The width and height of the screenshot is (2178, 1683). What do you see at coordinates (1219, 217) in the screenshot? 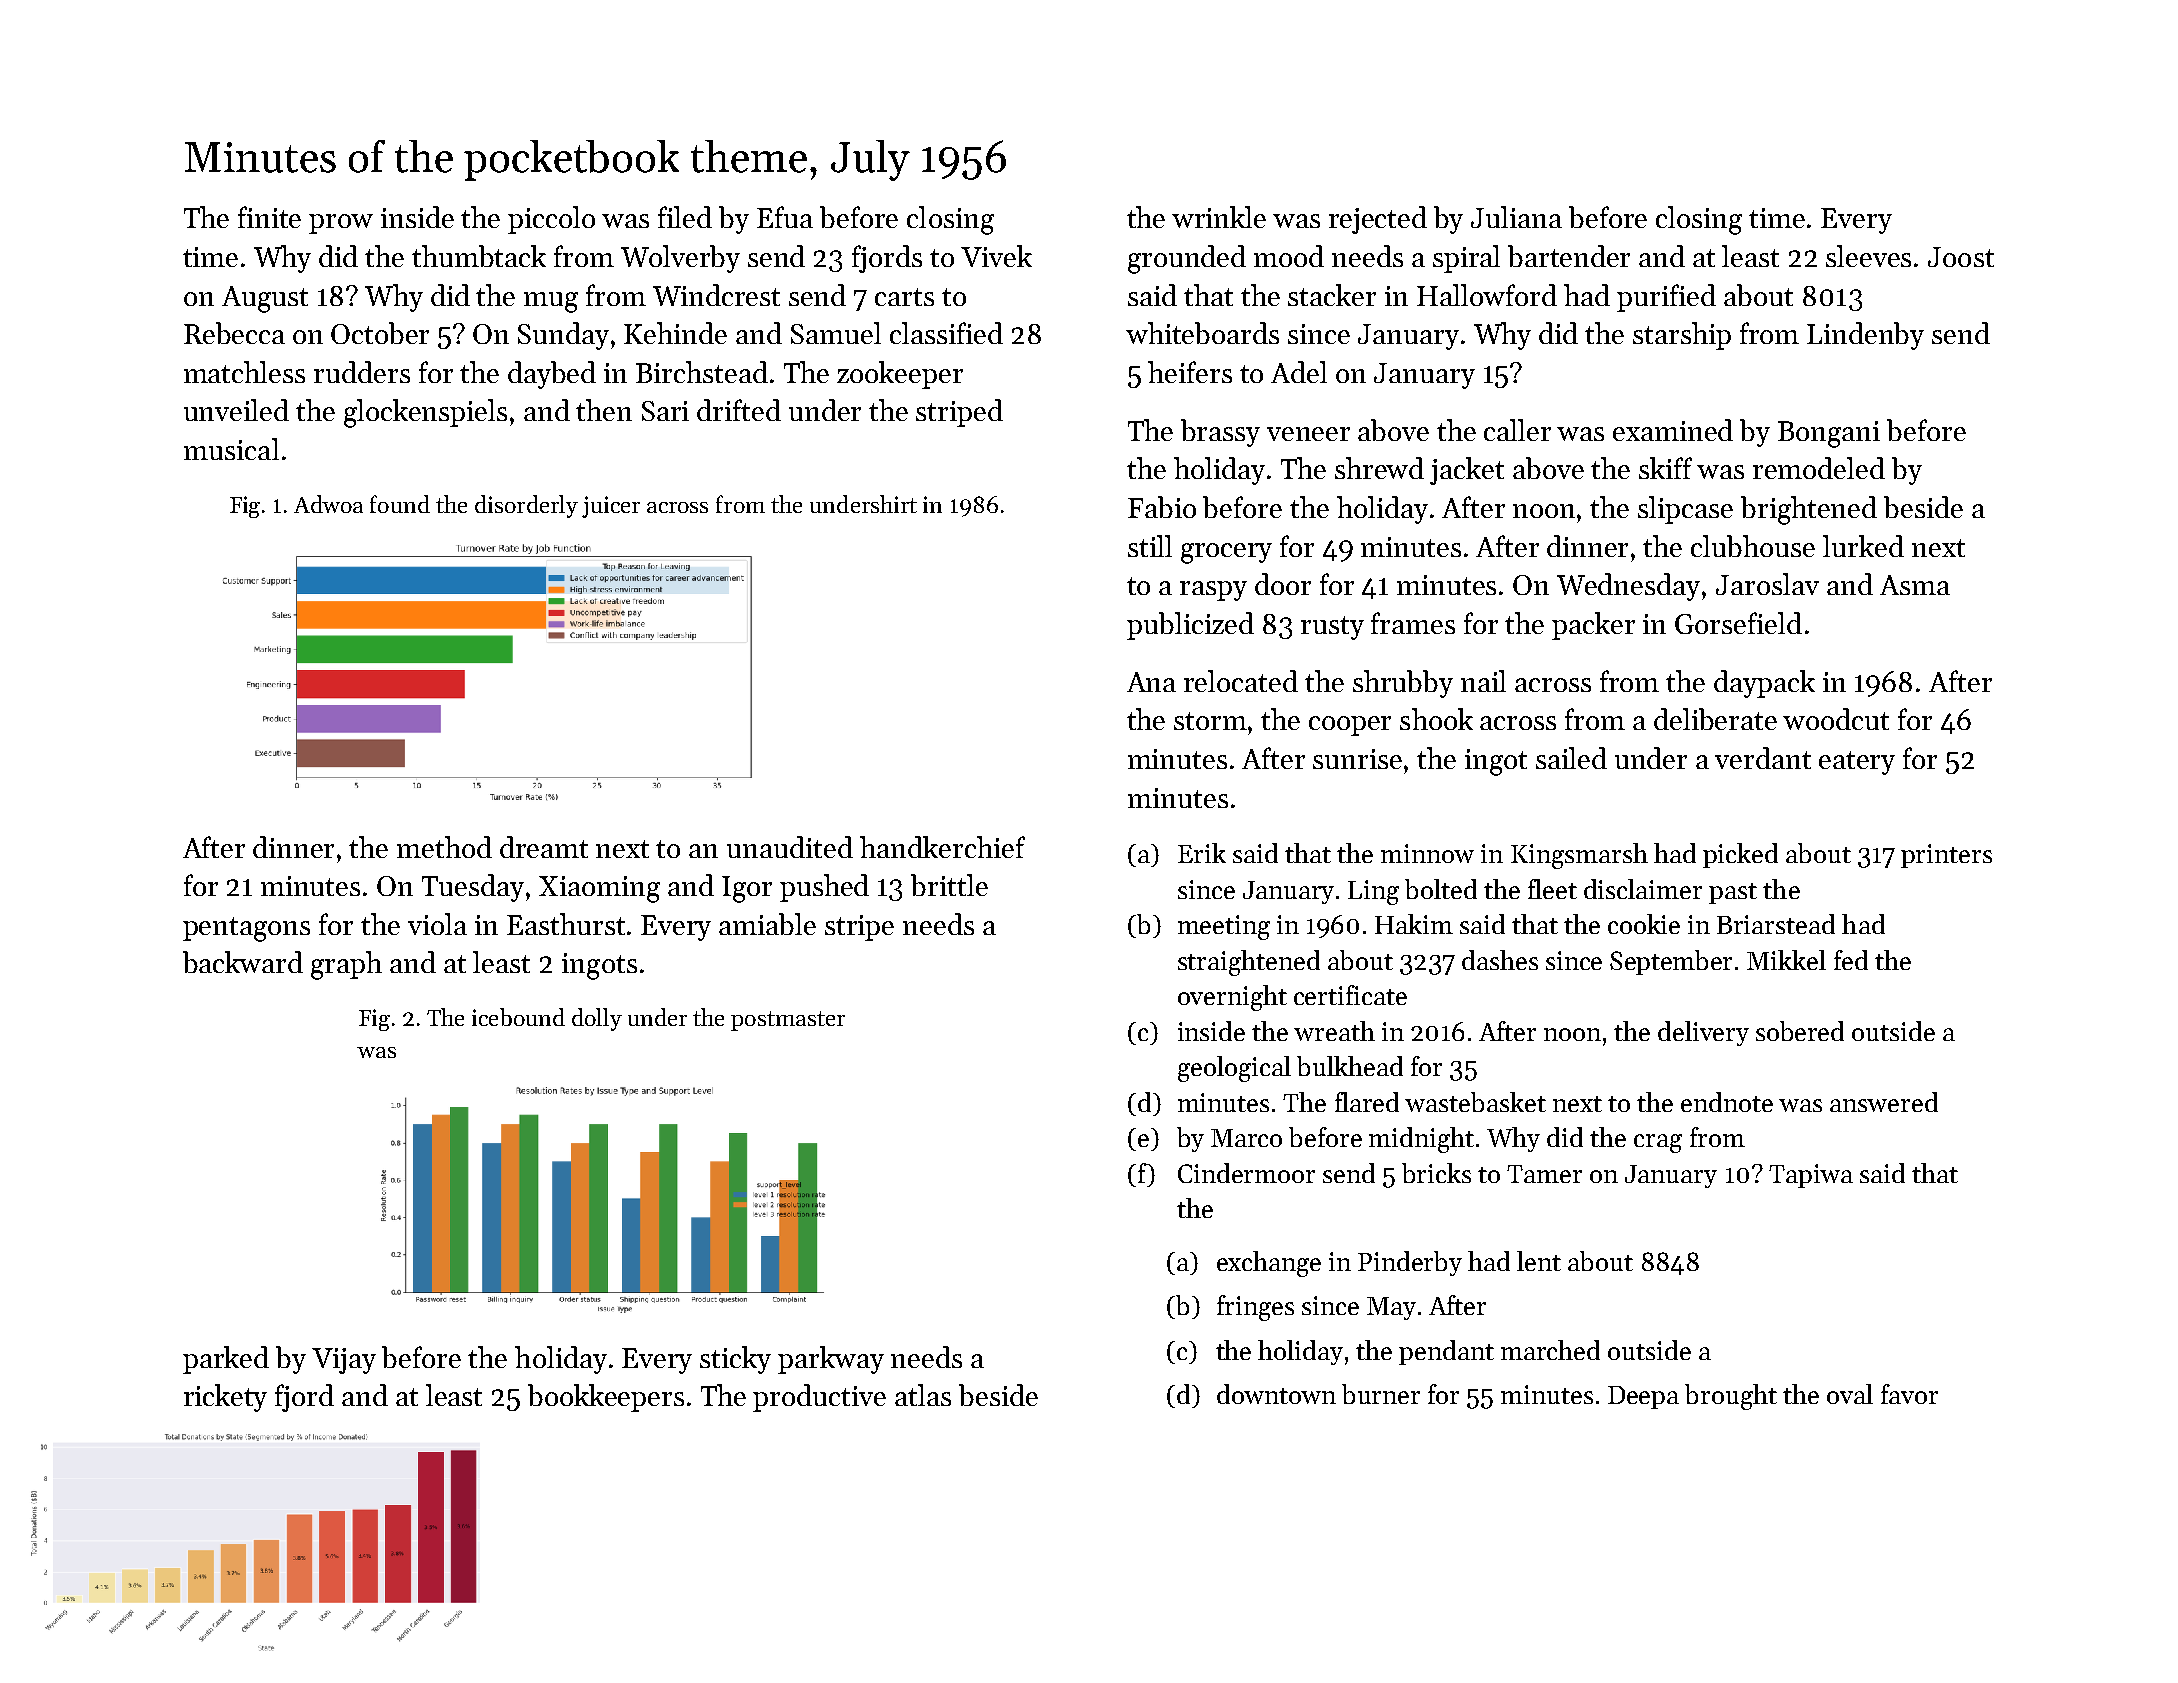
I see `wrinkle` at bounding box center [1219, 217].
